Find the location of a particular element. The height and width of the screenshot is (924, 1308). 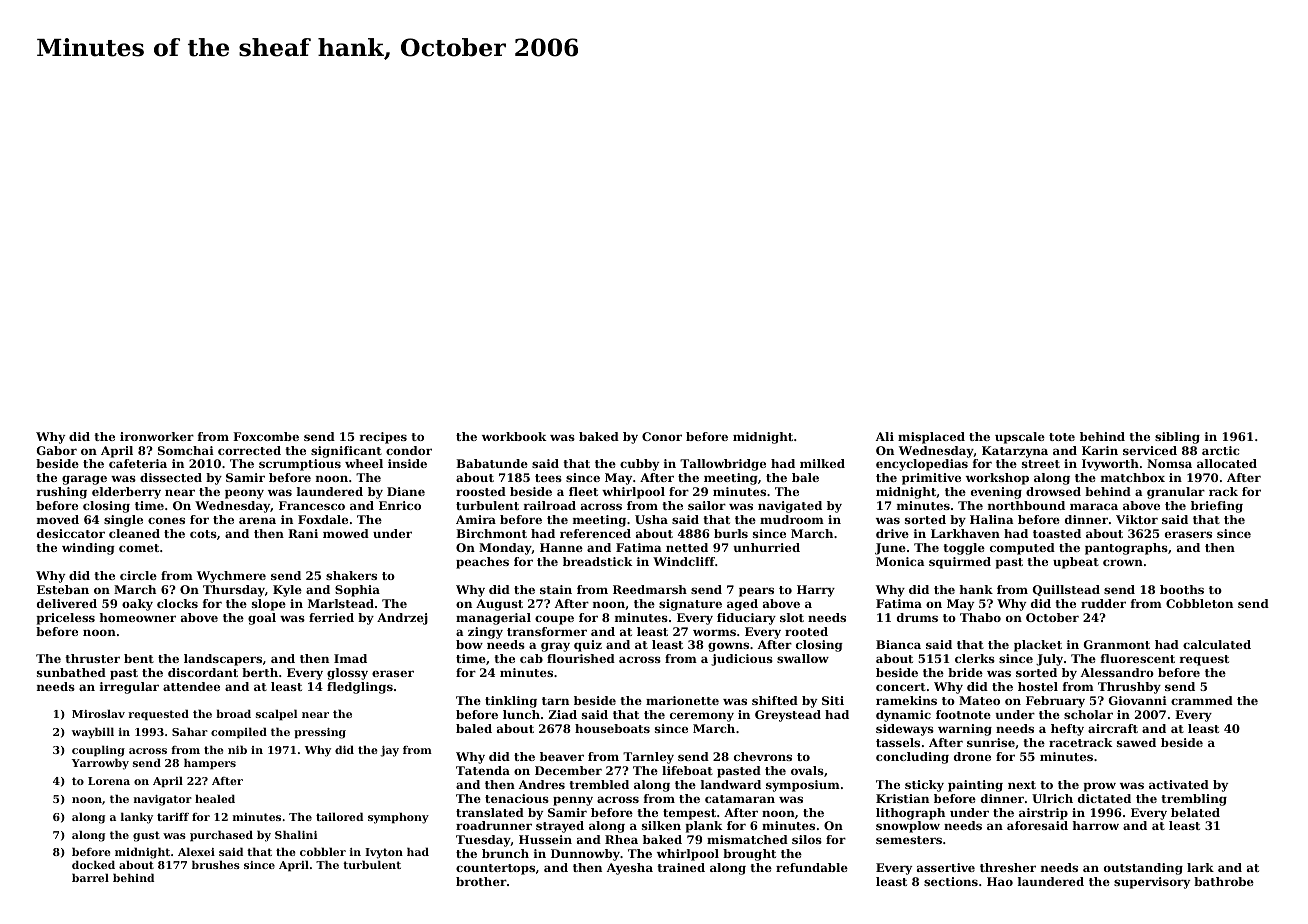

comet is located at coordinates (139, 548).
